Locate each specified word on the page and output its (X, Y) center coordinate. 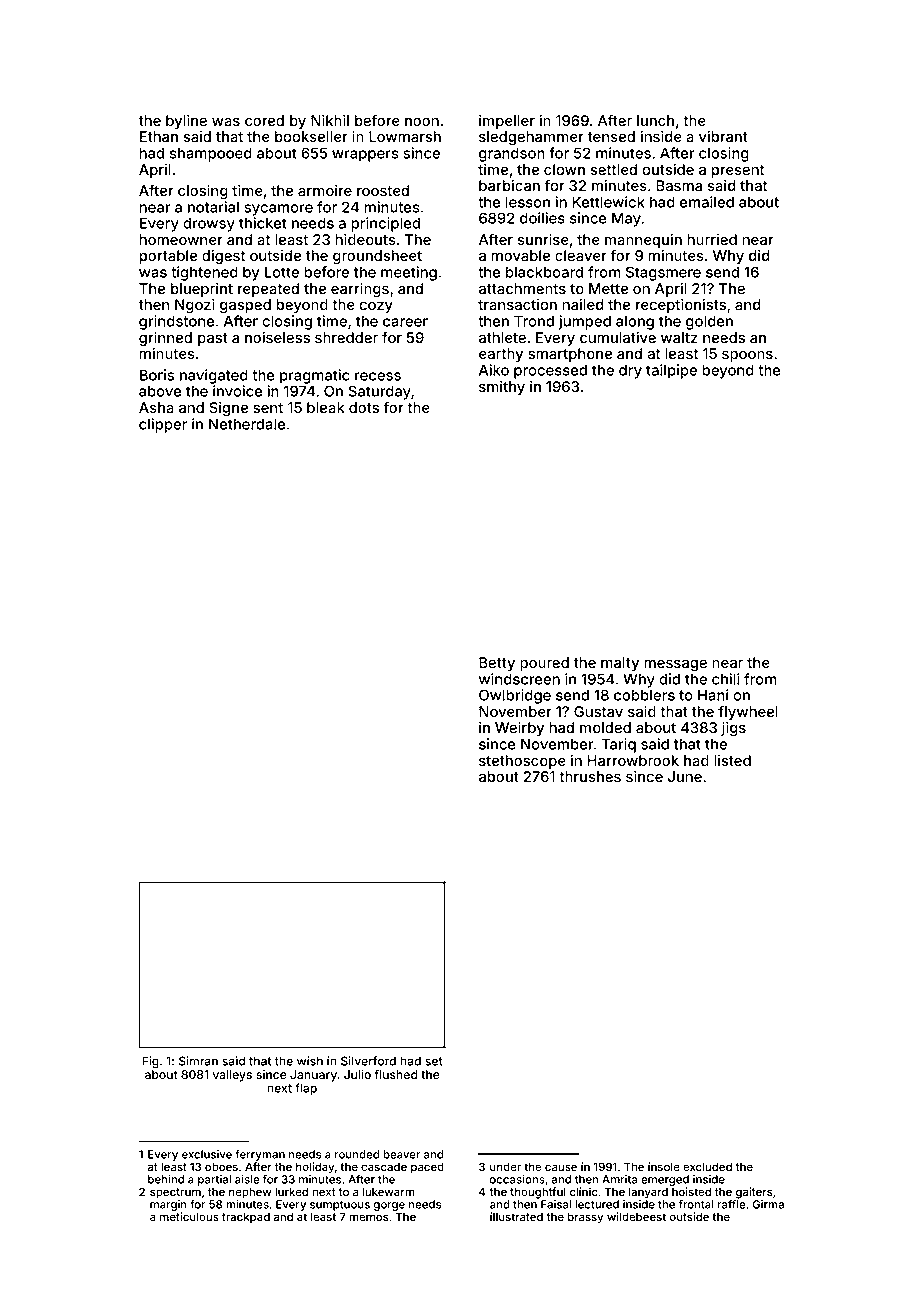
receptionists (681, 306)
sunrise (543, 239)
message (675, 665)
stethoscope (522, 762)
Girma (768, 1204)
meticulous (189, 1216)
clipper (163, 425)
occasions (517, 1179)
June (685, 776)
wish (310, 1061)
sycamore (278, 210)
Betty (497, 664)
